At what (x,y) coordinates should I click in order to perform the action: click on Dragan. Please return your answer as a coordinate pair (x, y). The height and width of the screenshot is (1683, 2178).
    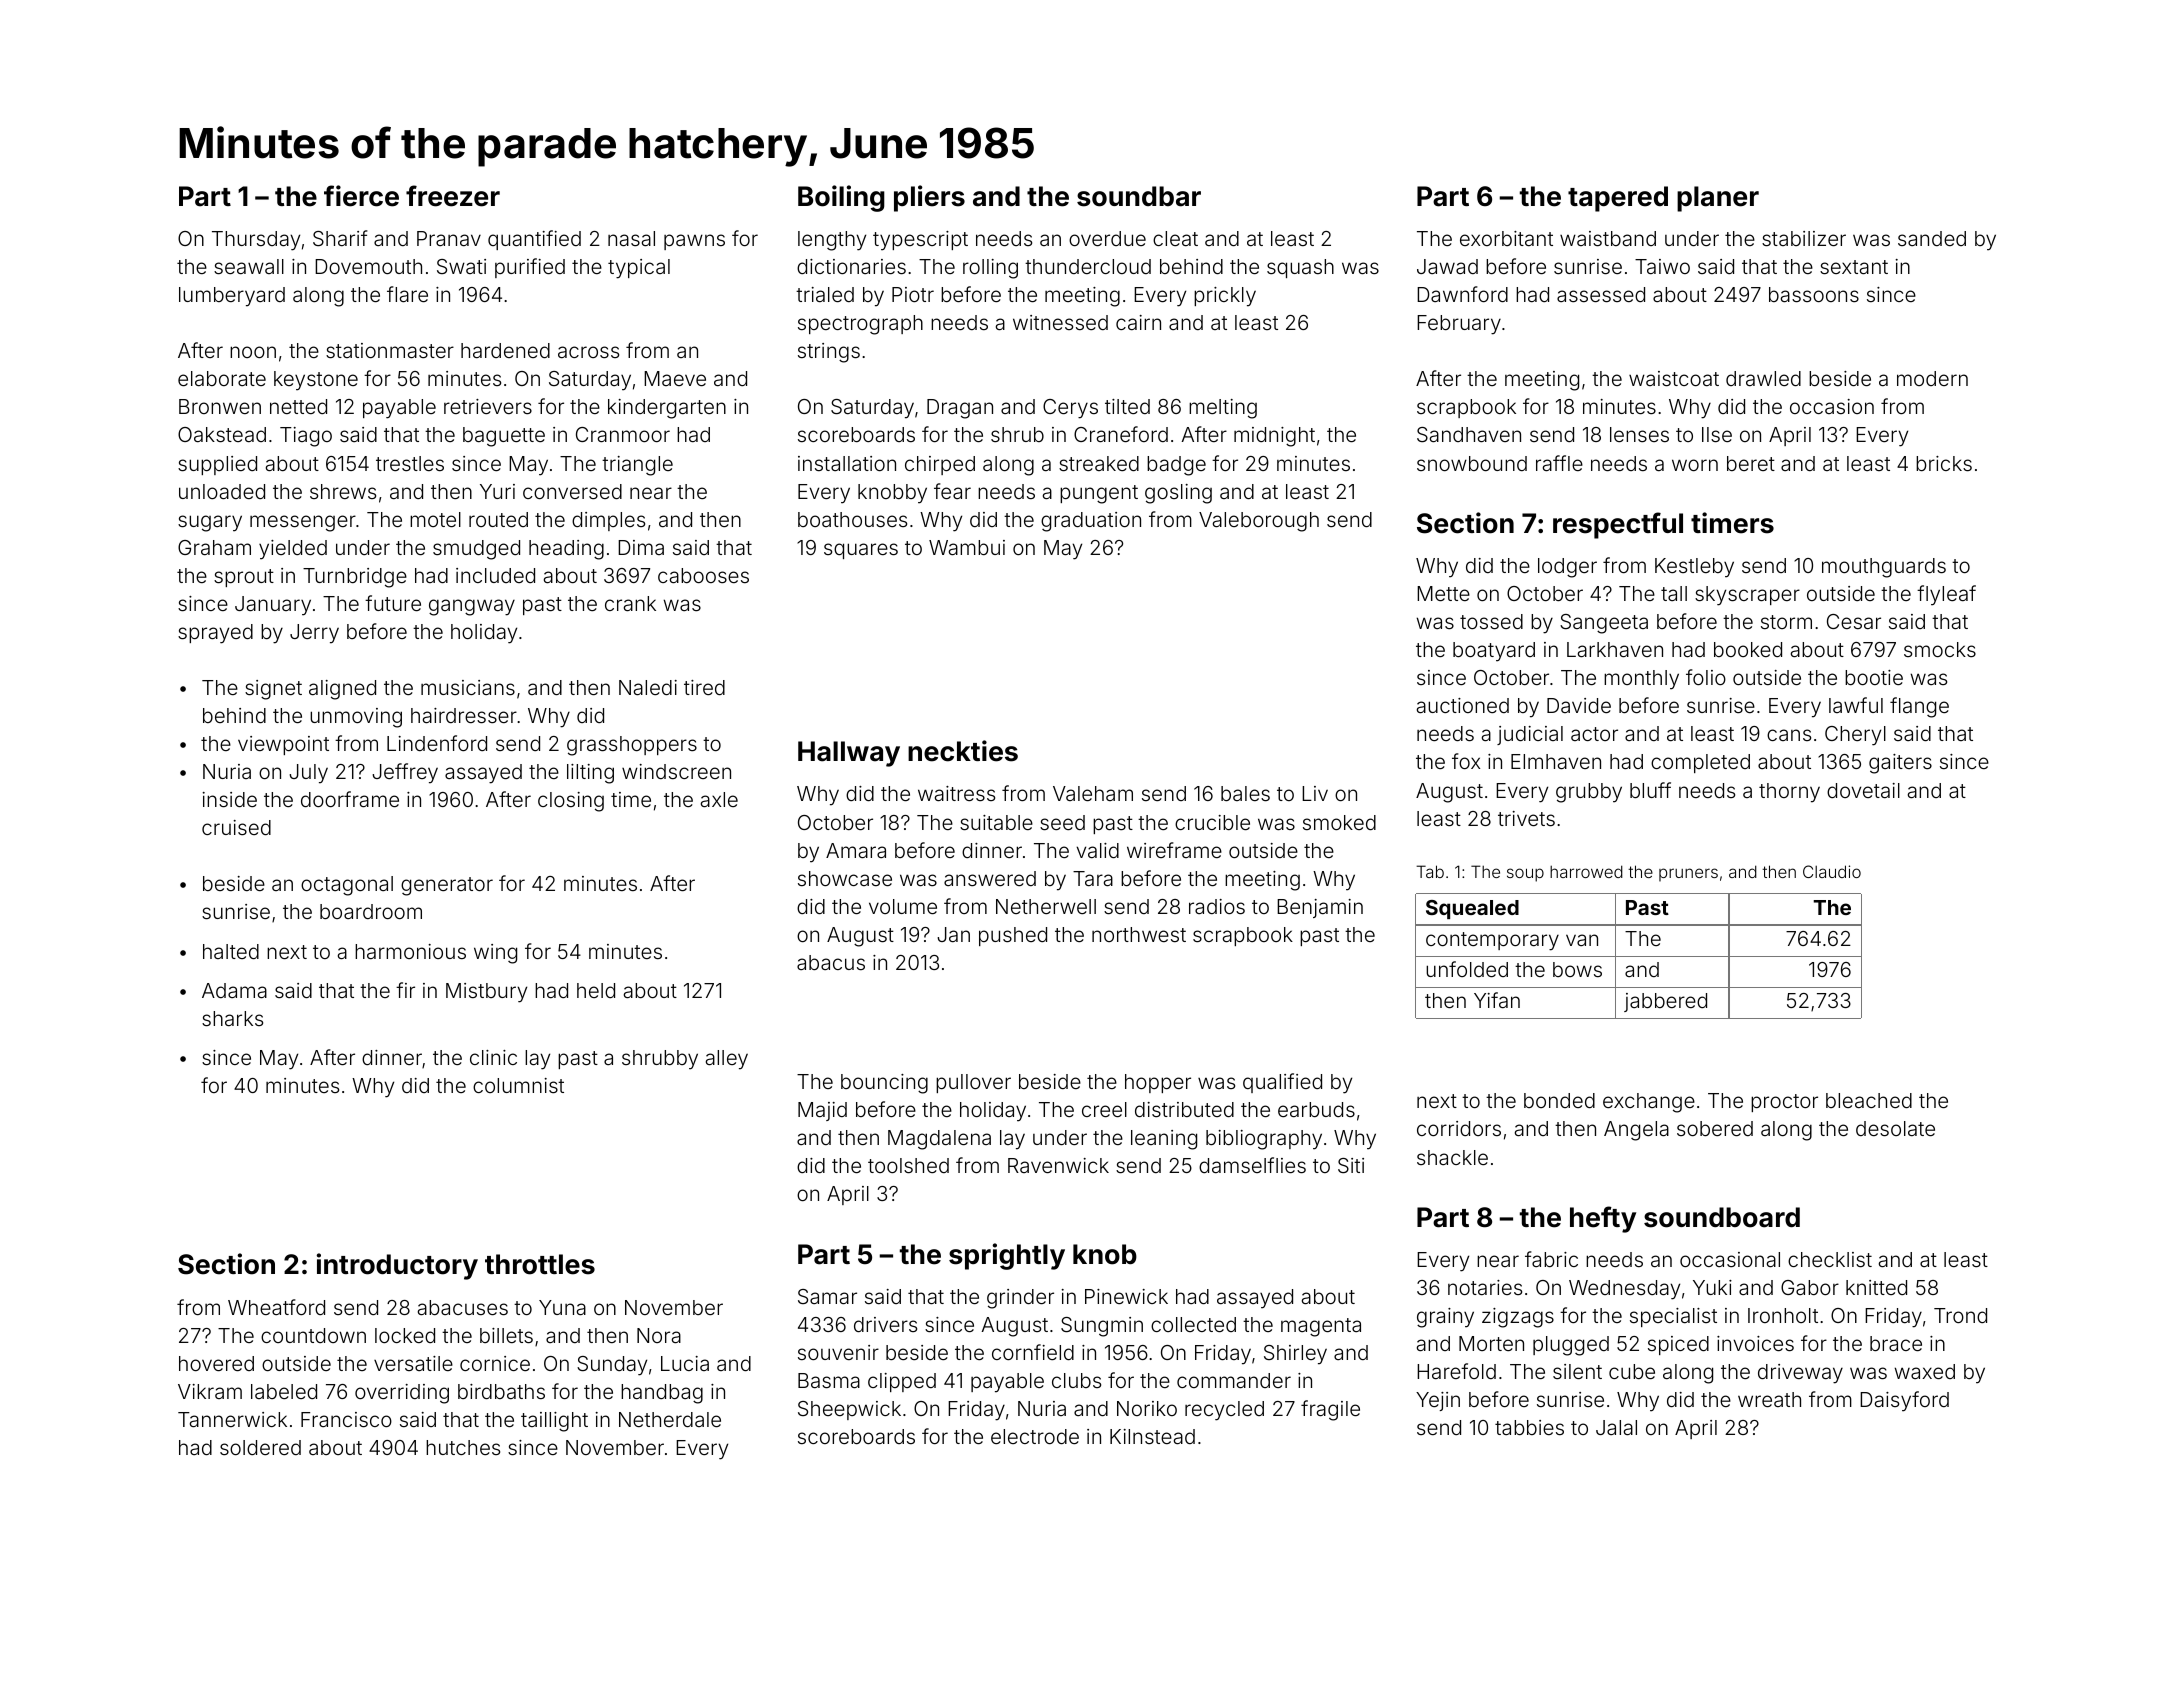
    Looking at the image, I should click on (960, 409).
